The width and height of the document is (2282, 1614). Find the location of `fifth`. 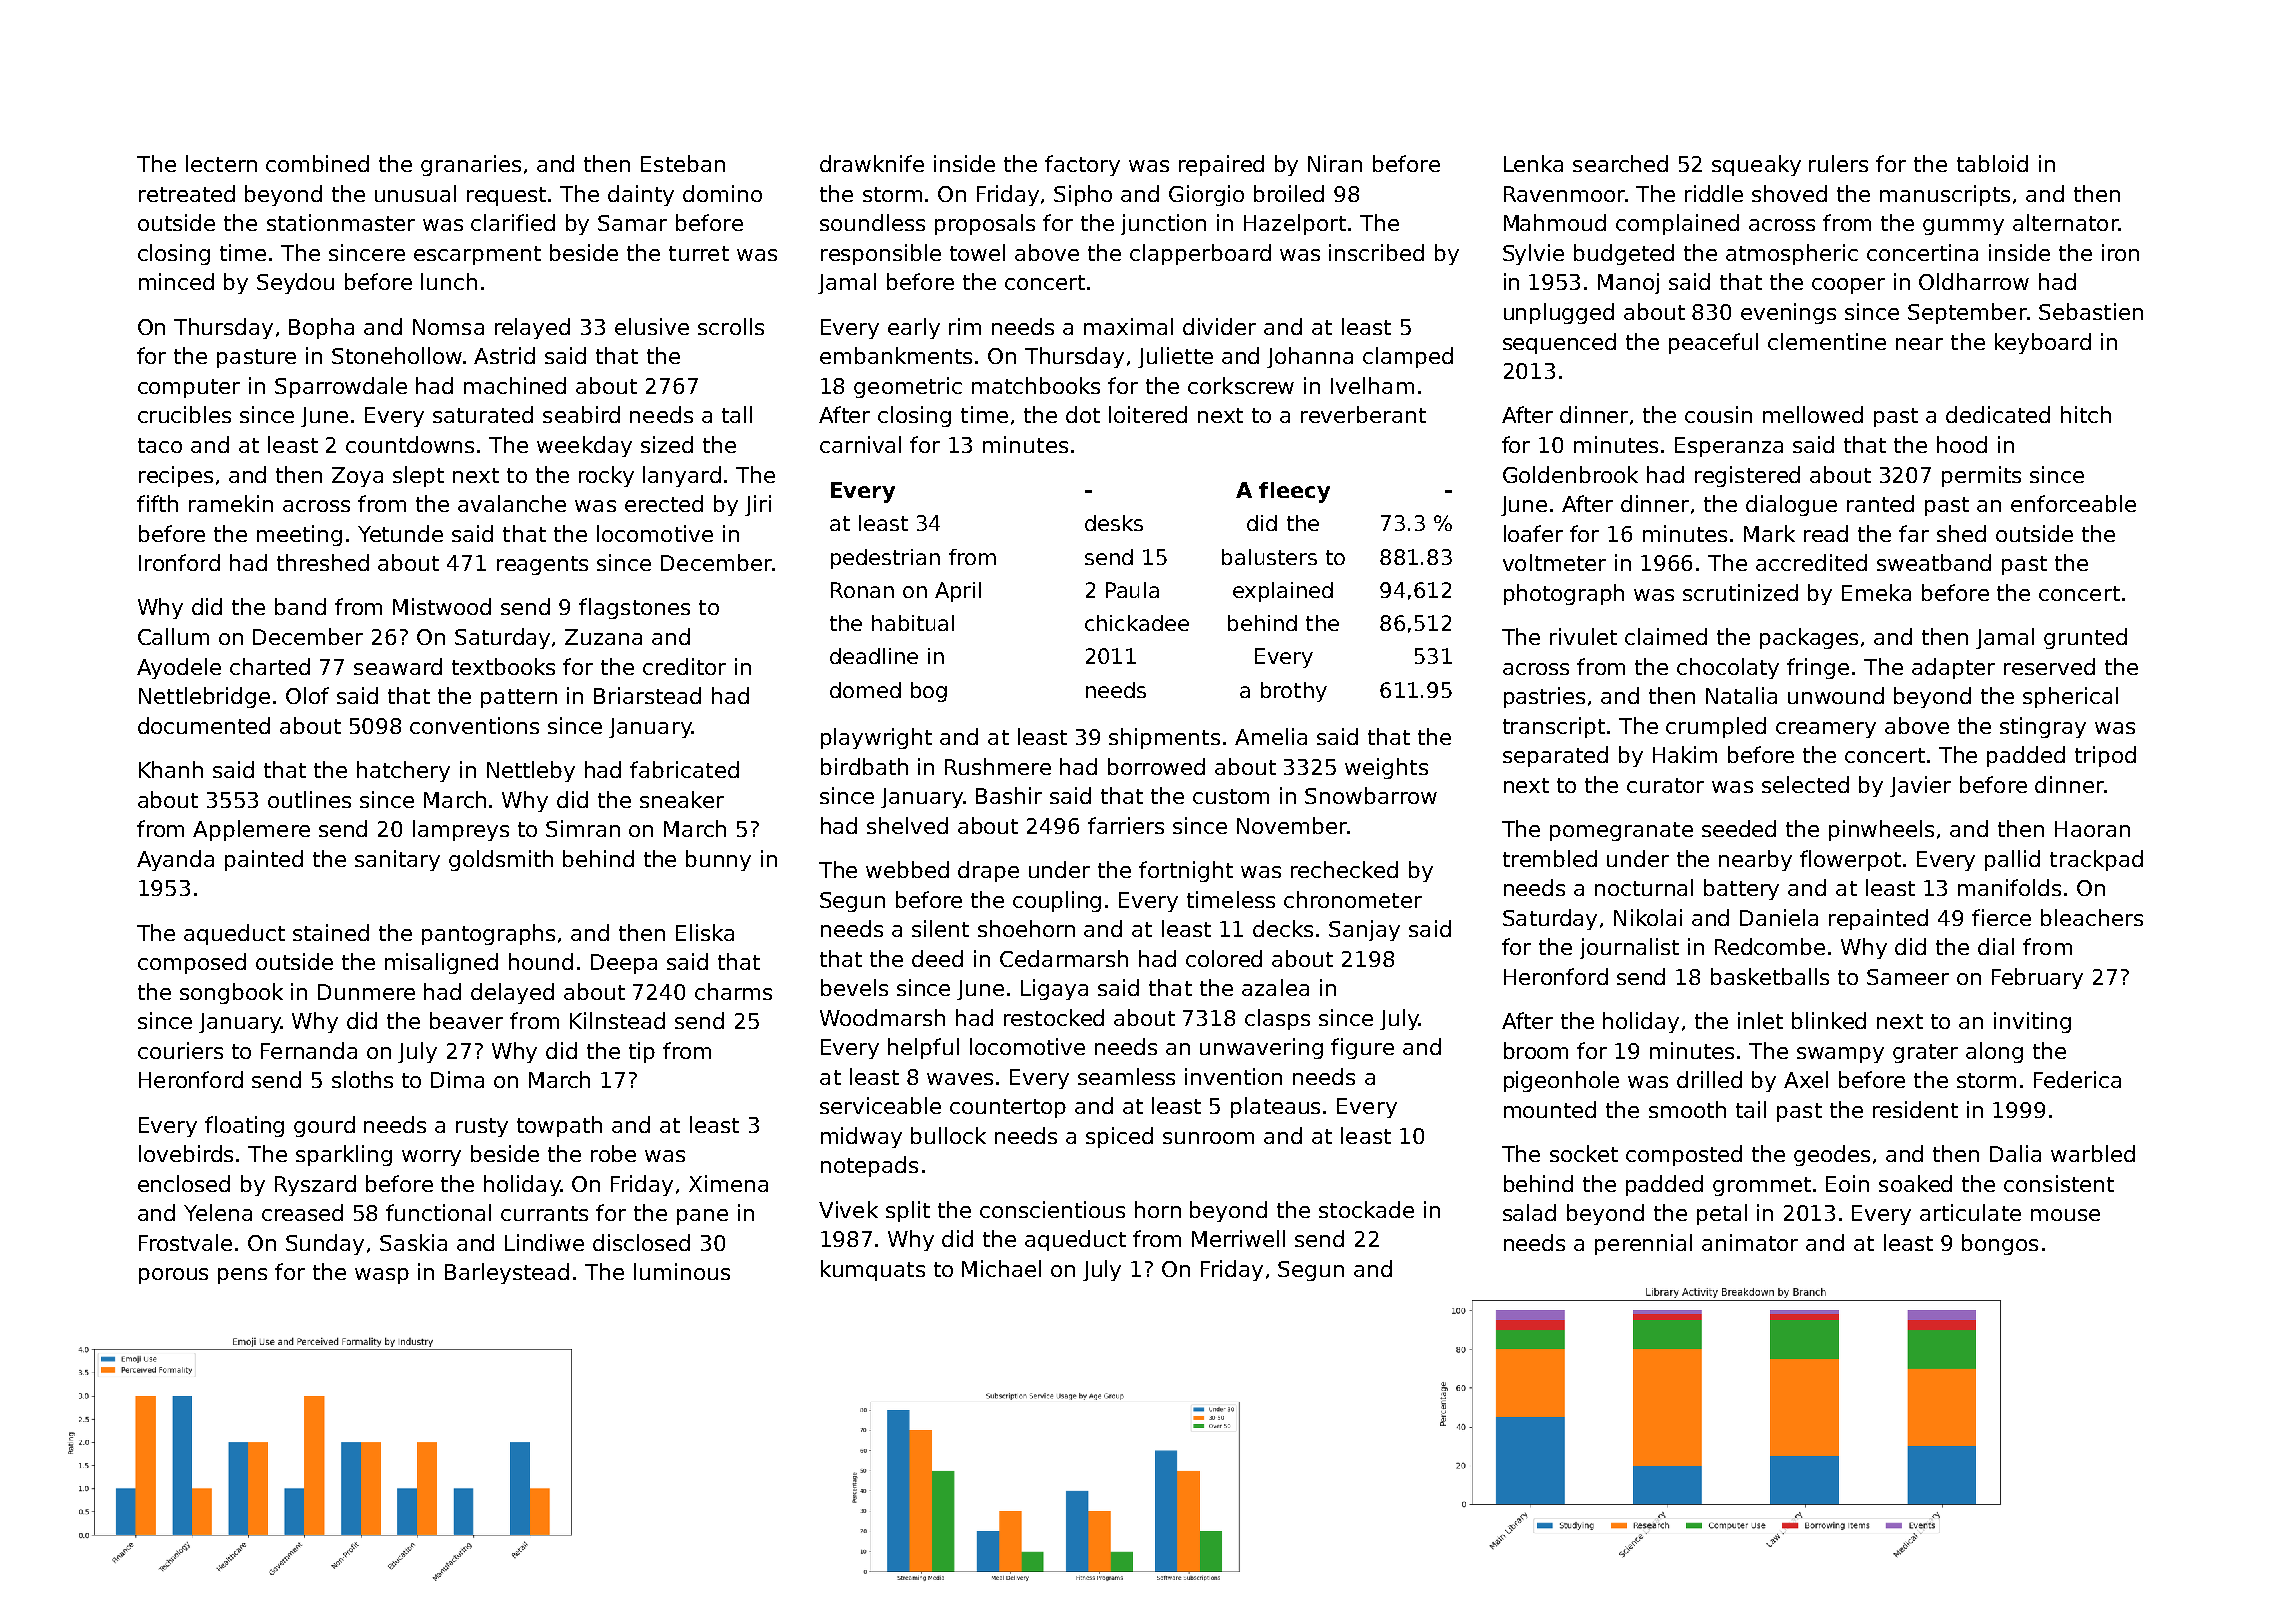

fifth is located at coordinates (157, 503).
